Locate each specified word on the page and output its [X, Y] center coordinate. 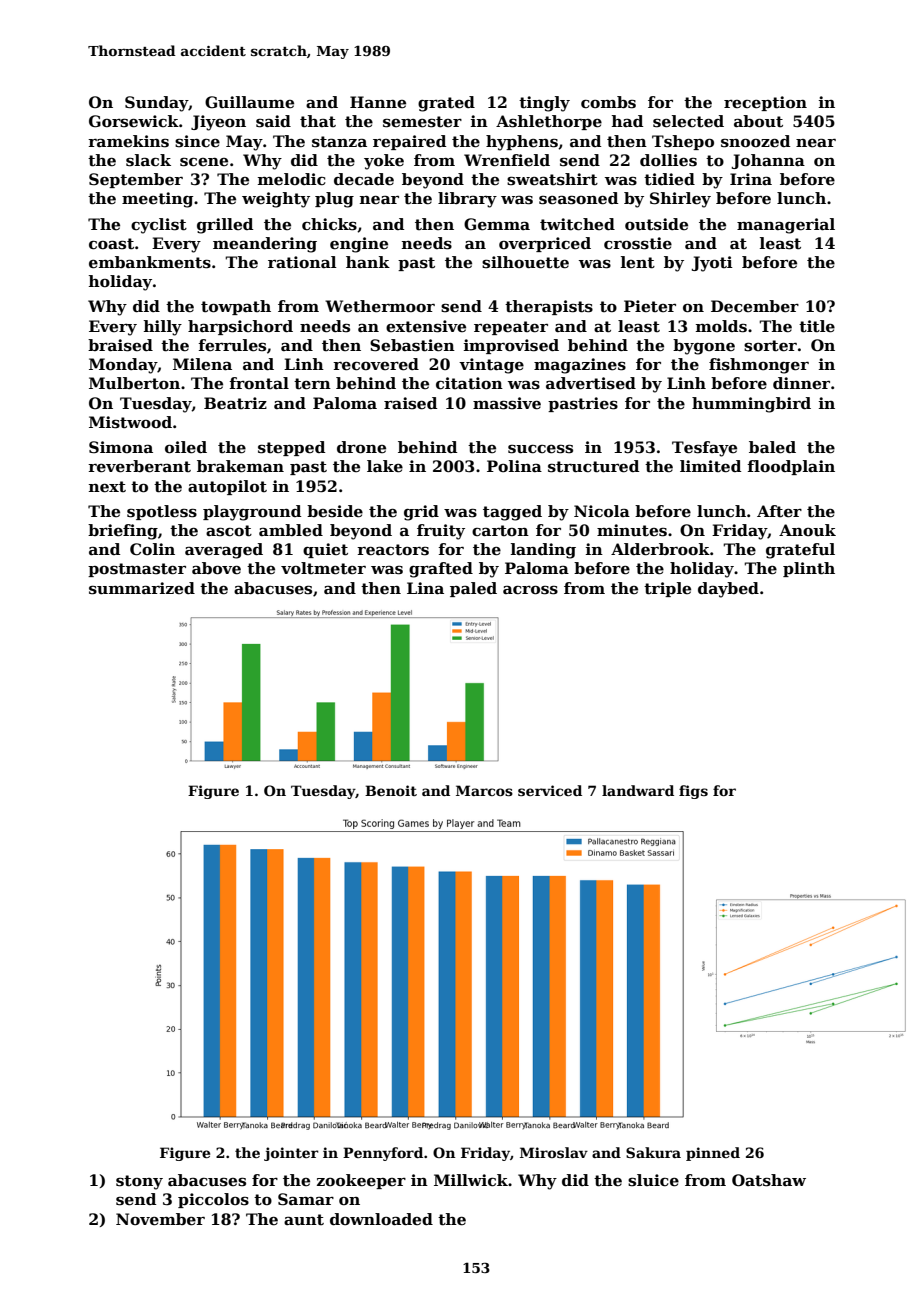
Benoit [391, 790]
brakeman [240, 466]
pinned [713, 1154]
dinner [801, 383]
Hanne [378, 102]
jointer [291, 1154]
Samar [306, 1199]
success [540, 449]
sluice [653, 1180]
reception [765, 103]
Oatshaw [769, 1180]
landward [638, 790]
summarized [142, 588]
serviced [550, 790]
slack [148, 160]
